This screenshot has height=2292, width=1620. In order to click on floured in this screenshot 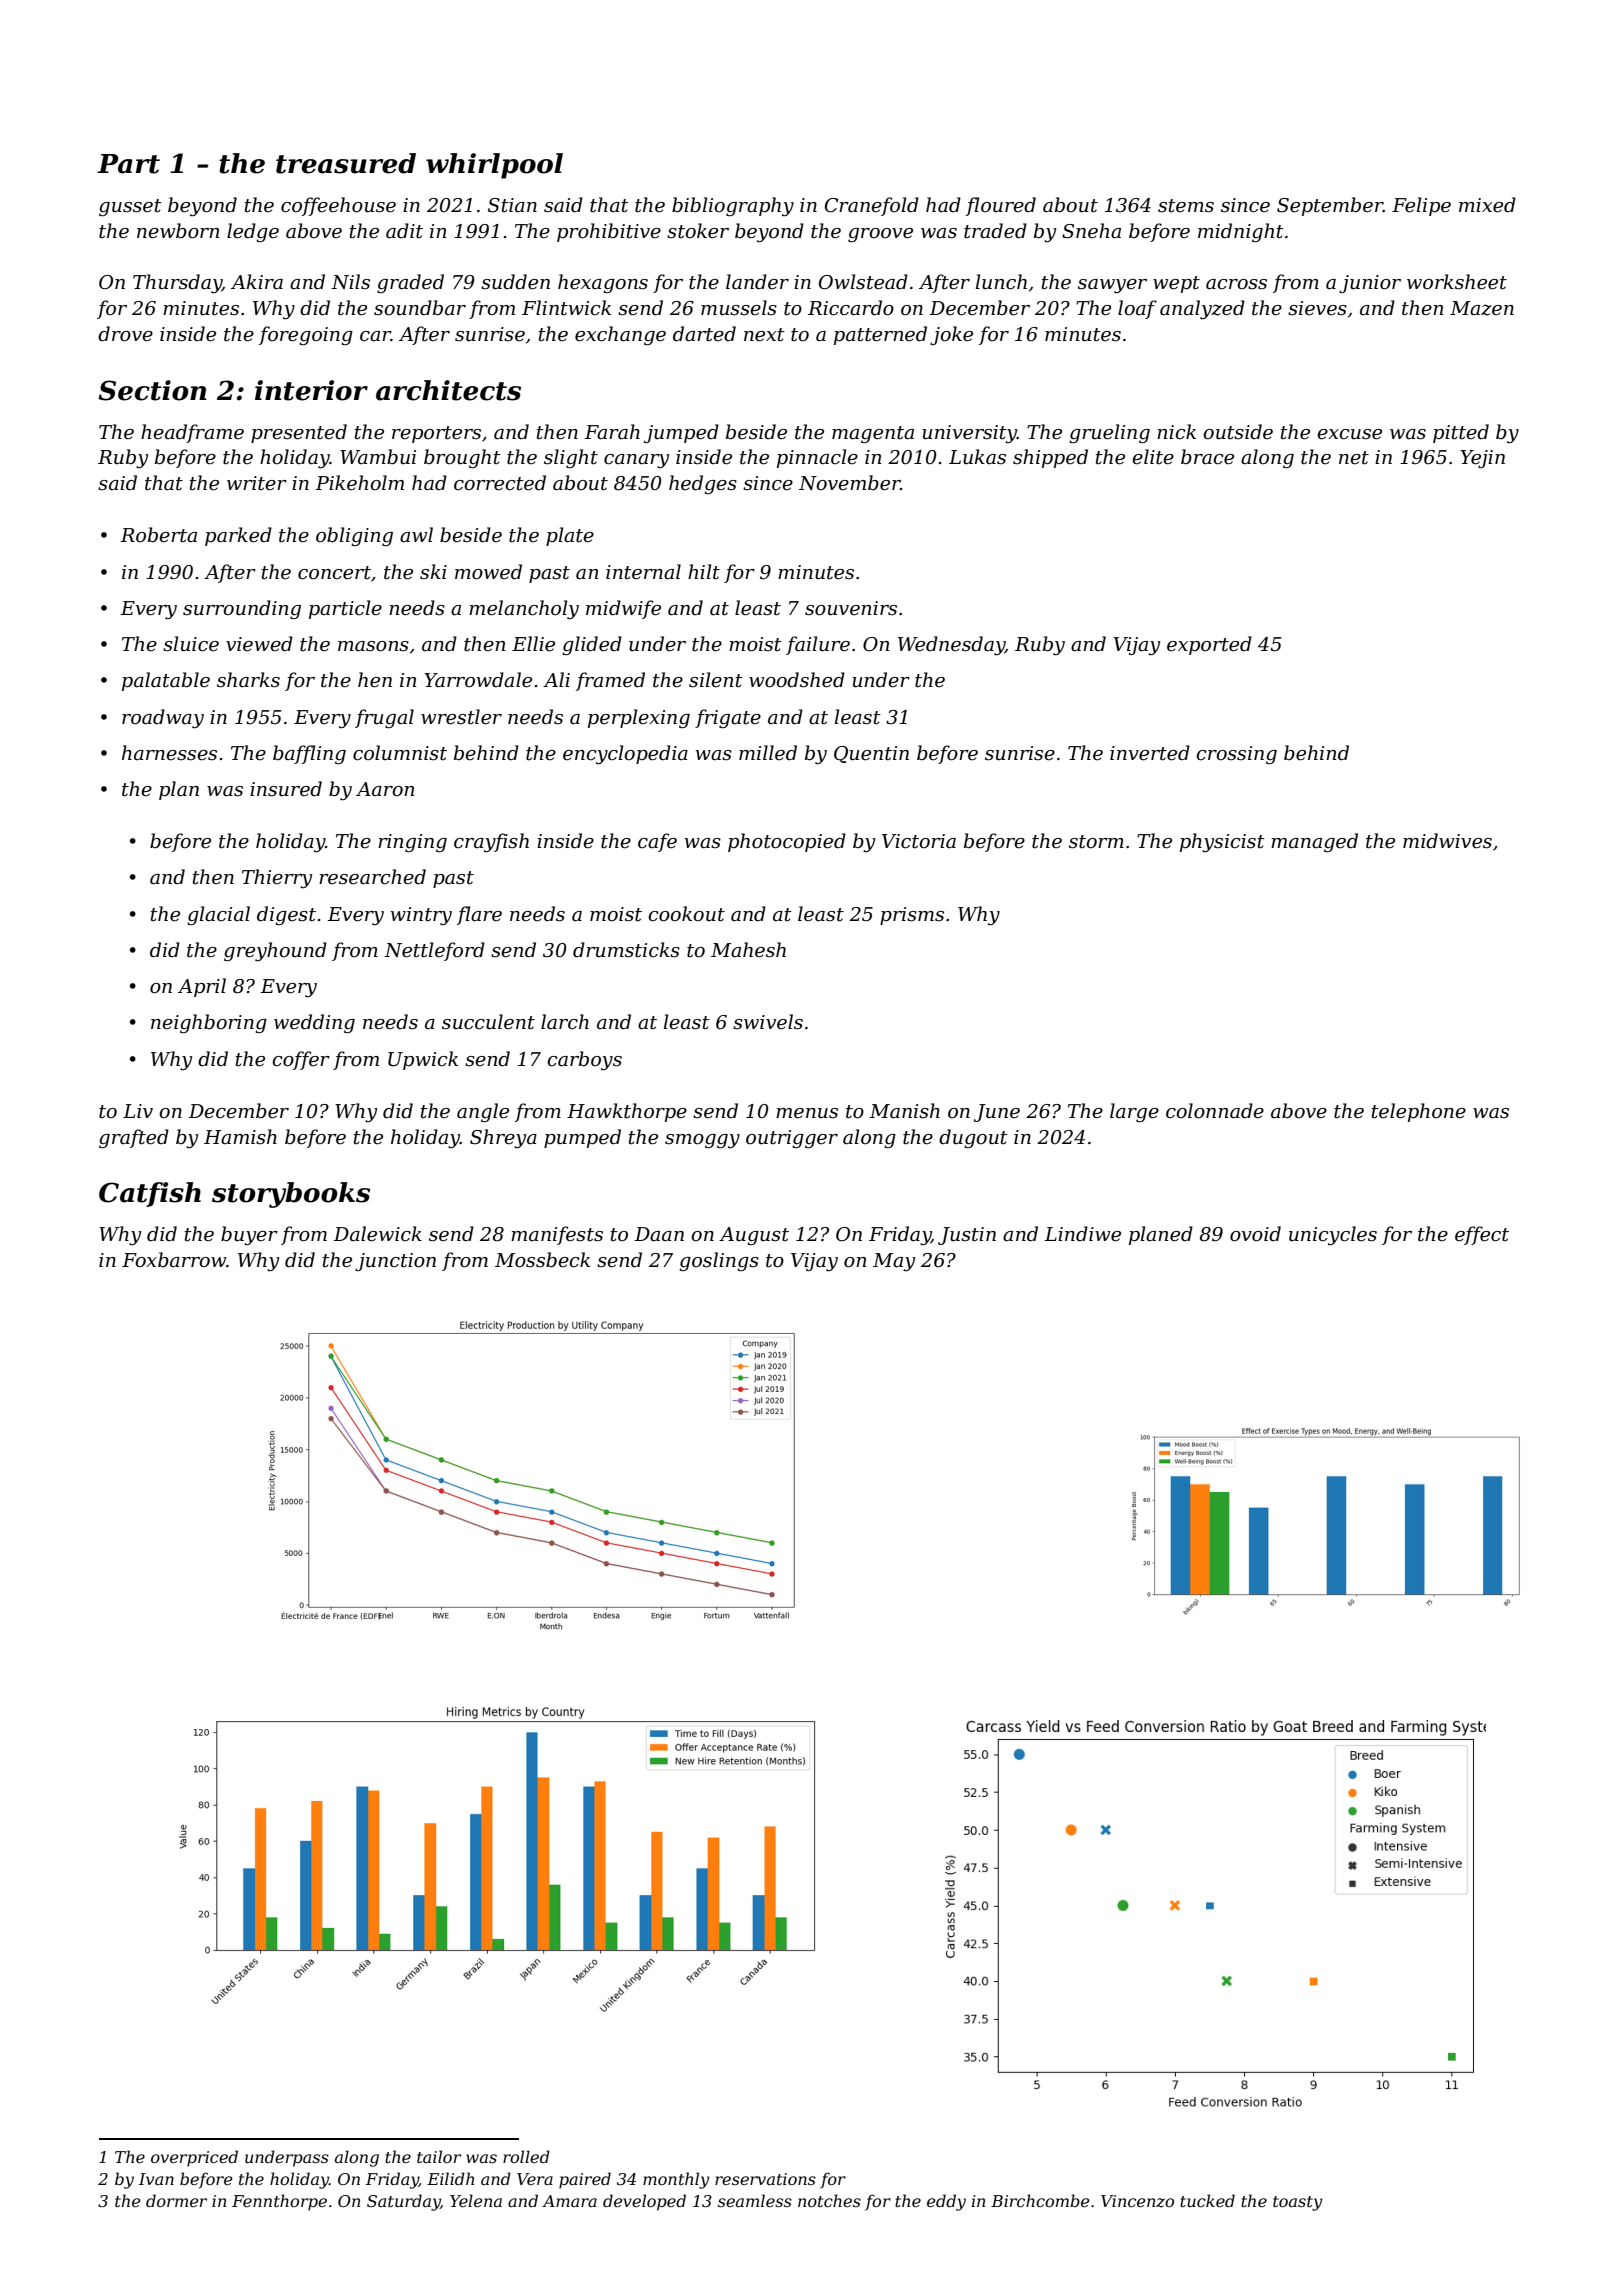, I will do `click(1001, 206)`.
